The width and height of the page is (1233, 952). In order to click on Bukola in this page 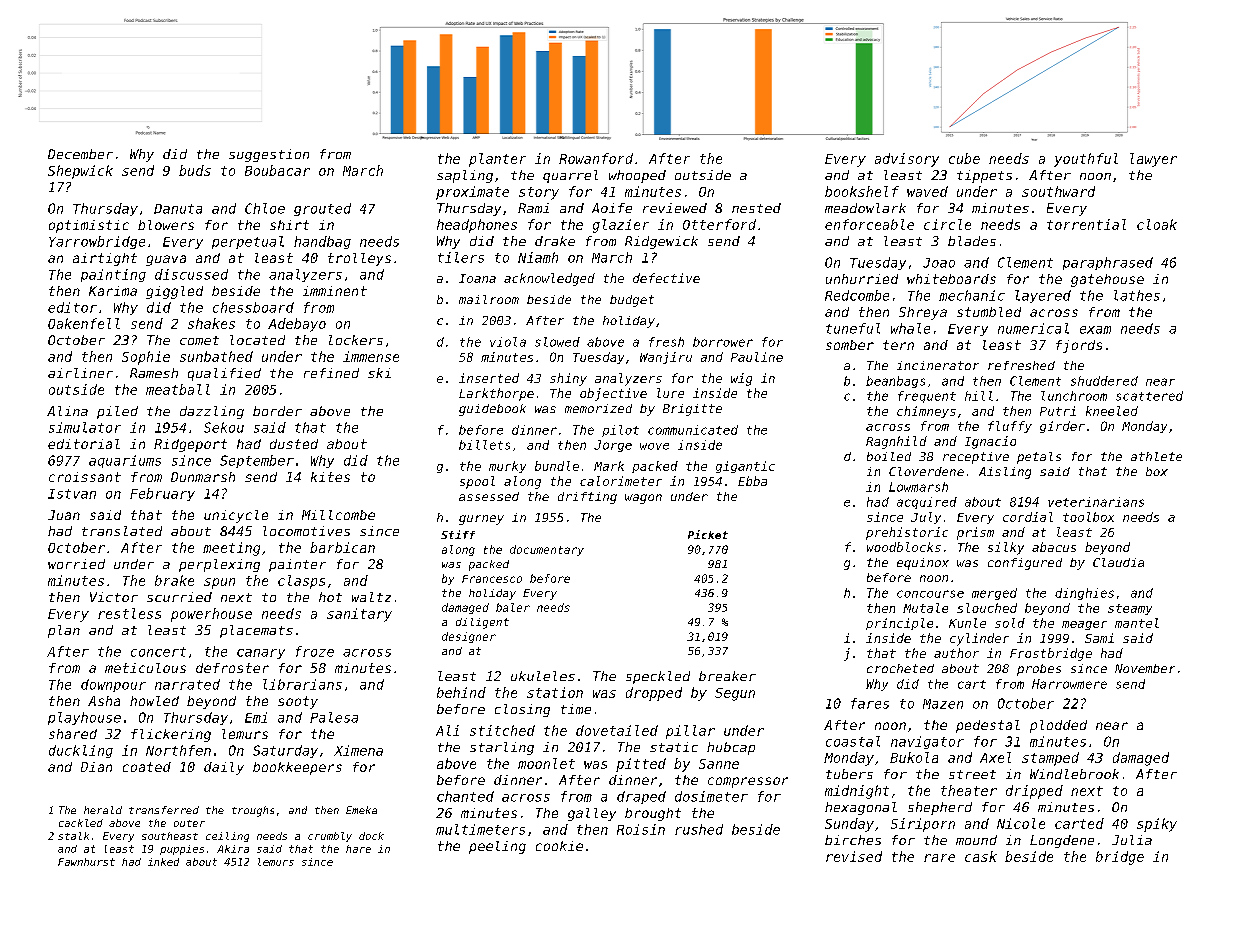, I will do `click(914, 757)`.
